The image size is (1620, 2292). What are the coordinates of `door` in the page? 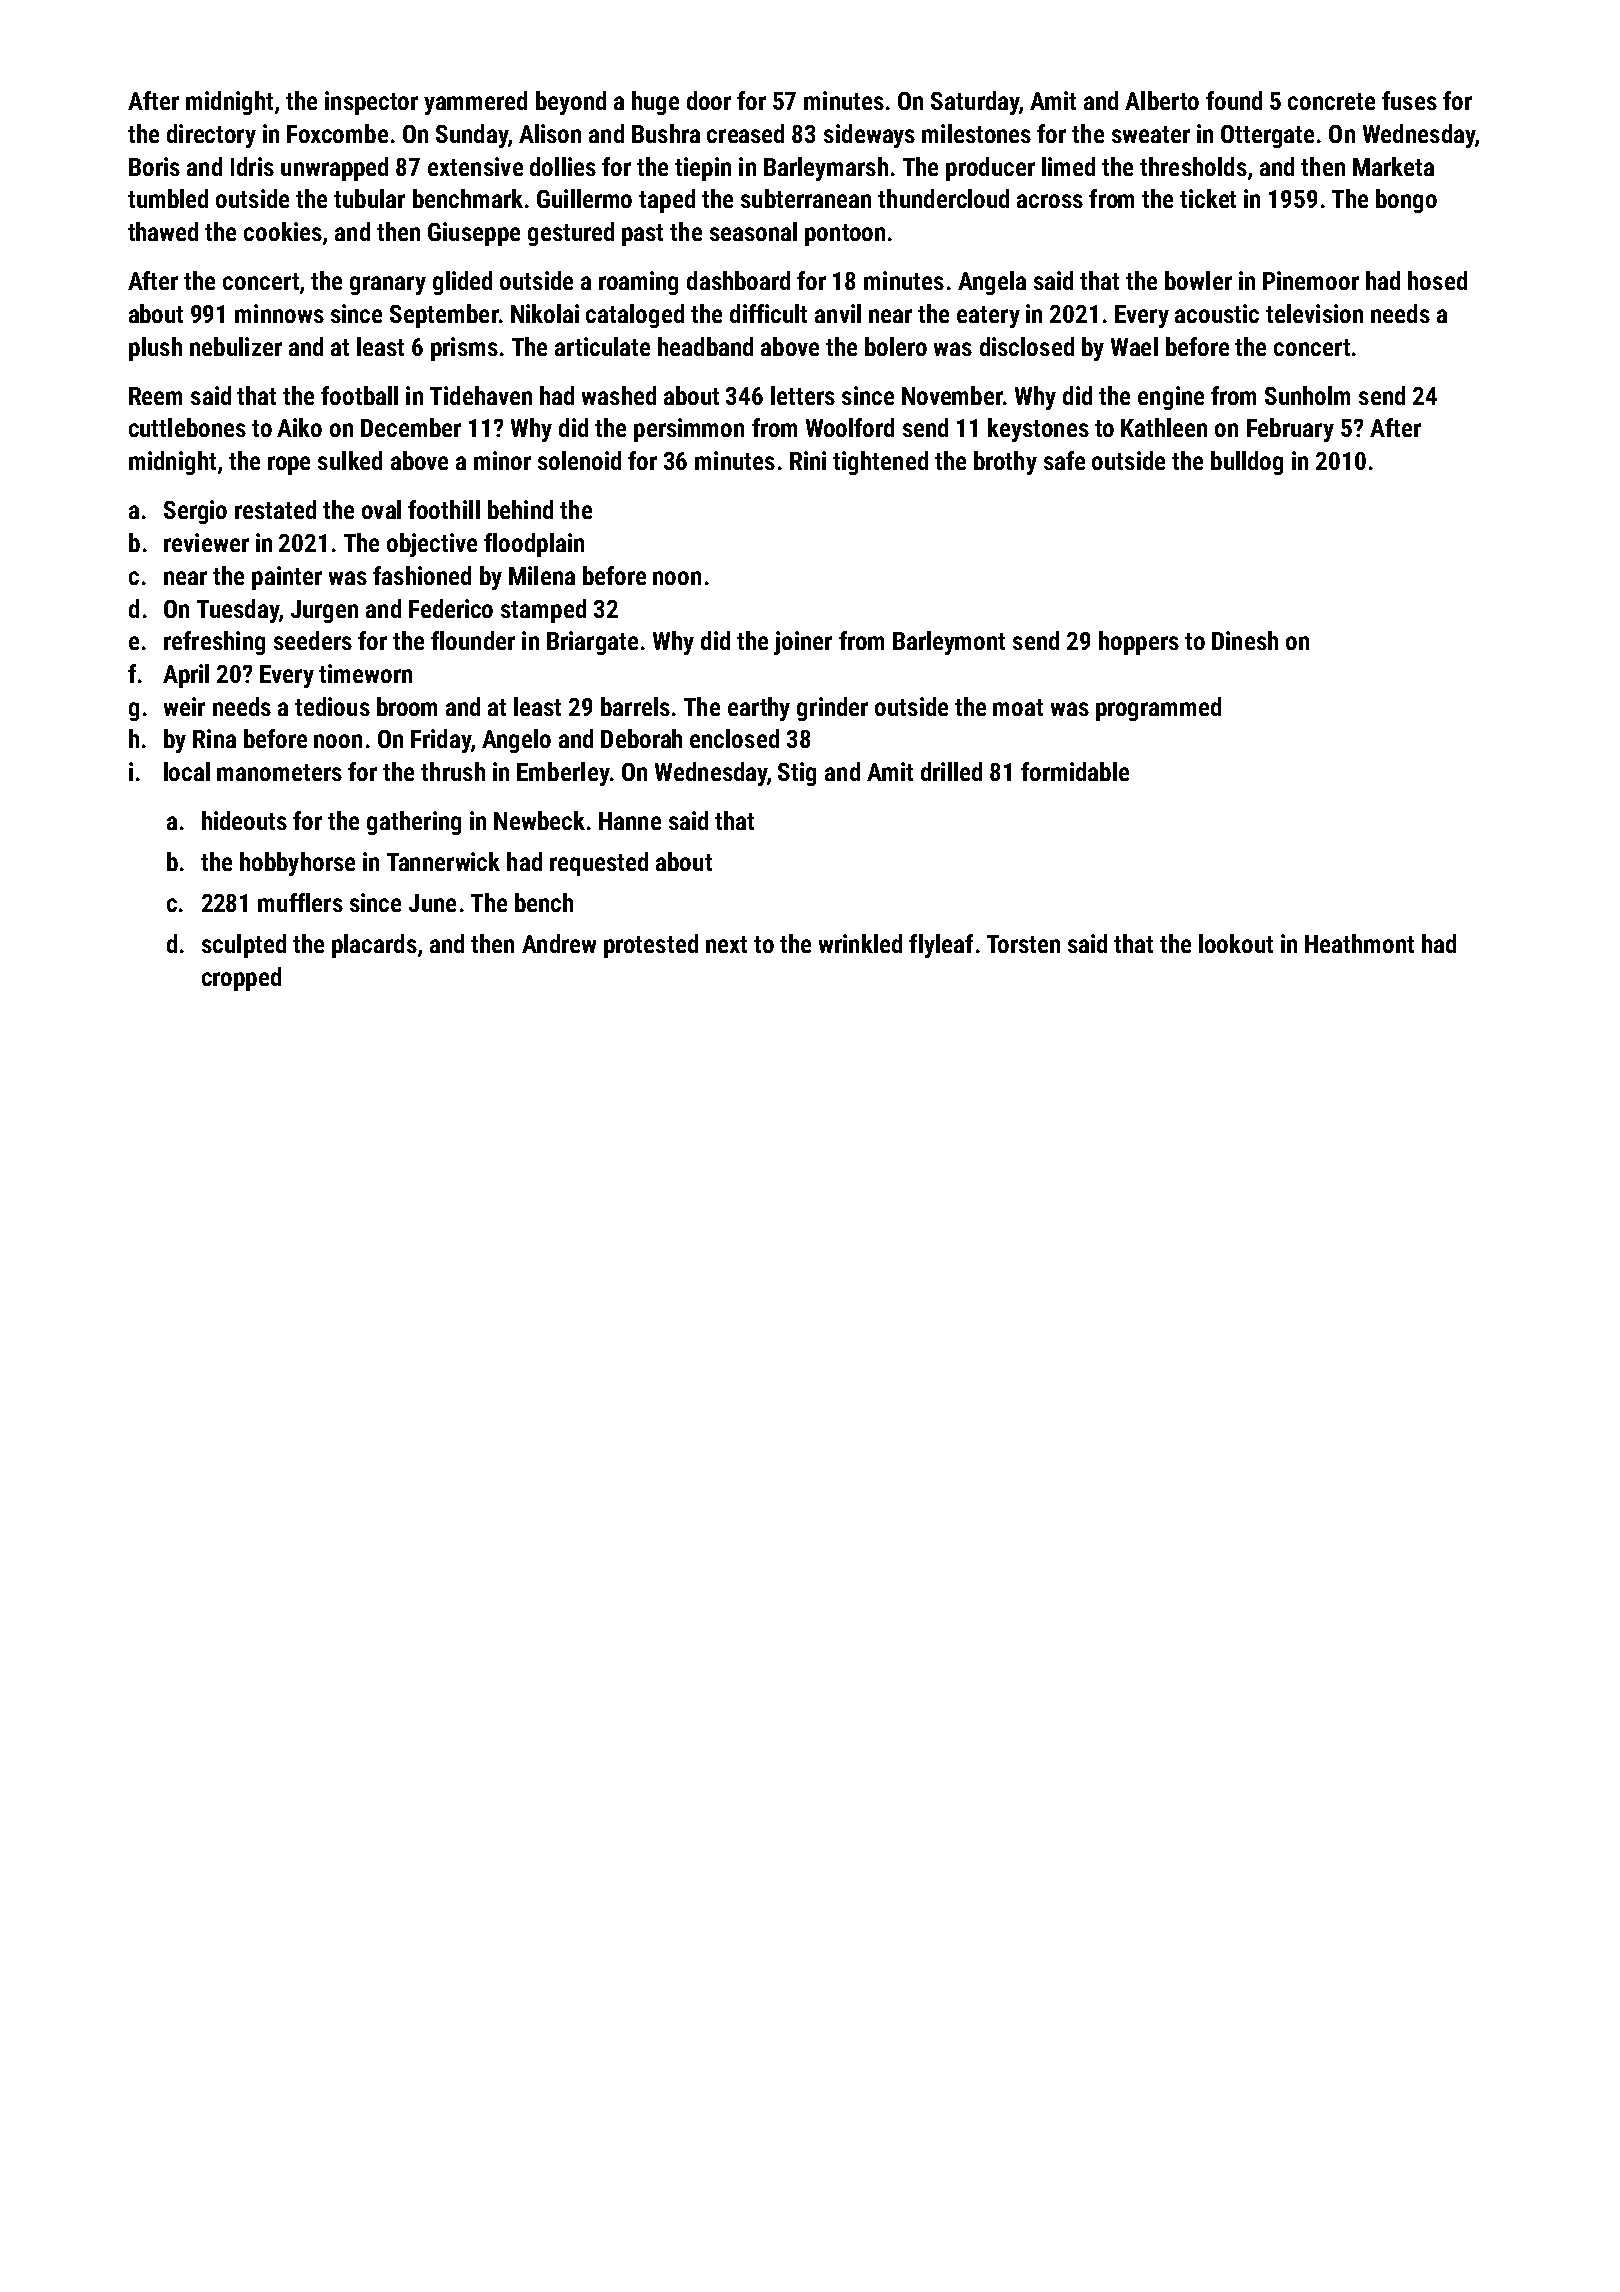 It's located at (709, 100).
